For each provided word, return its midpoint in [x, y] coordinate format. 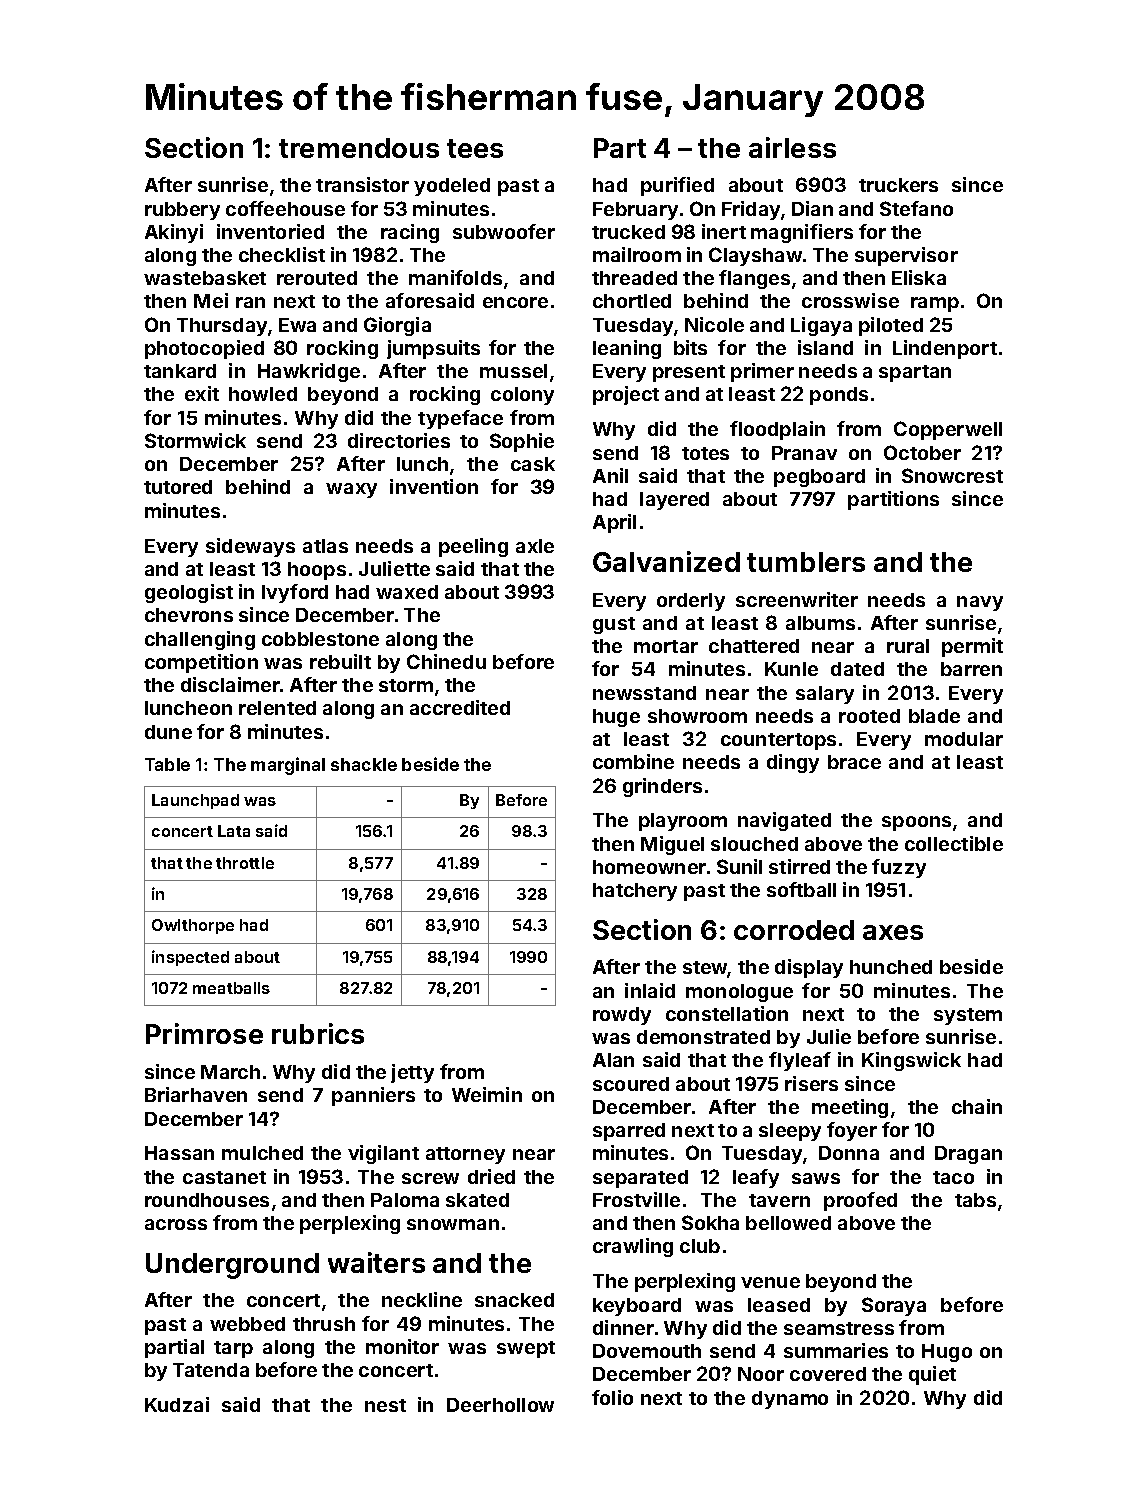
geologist [189, 593]
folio [612, 1397]
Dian [812, 208]
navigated [784, 821]
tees [475, 148]
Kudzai [177, 1404]
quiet [932, 1375]
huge [616, 718]
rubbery [182, 211]
